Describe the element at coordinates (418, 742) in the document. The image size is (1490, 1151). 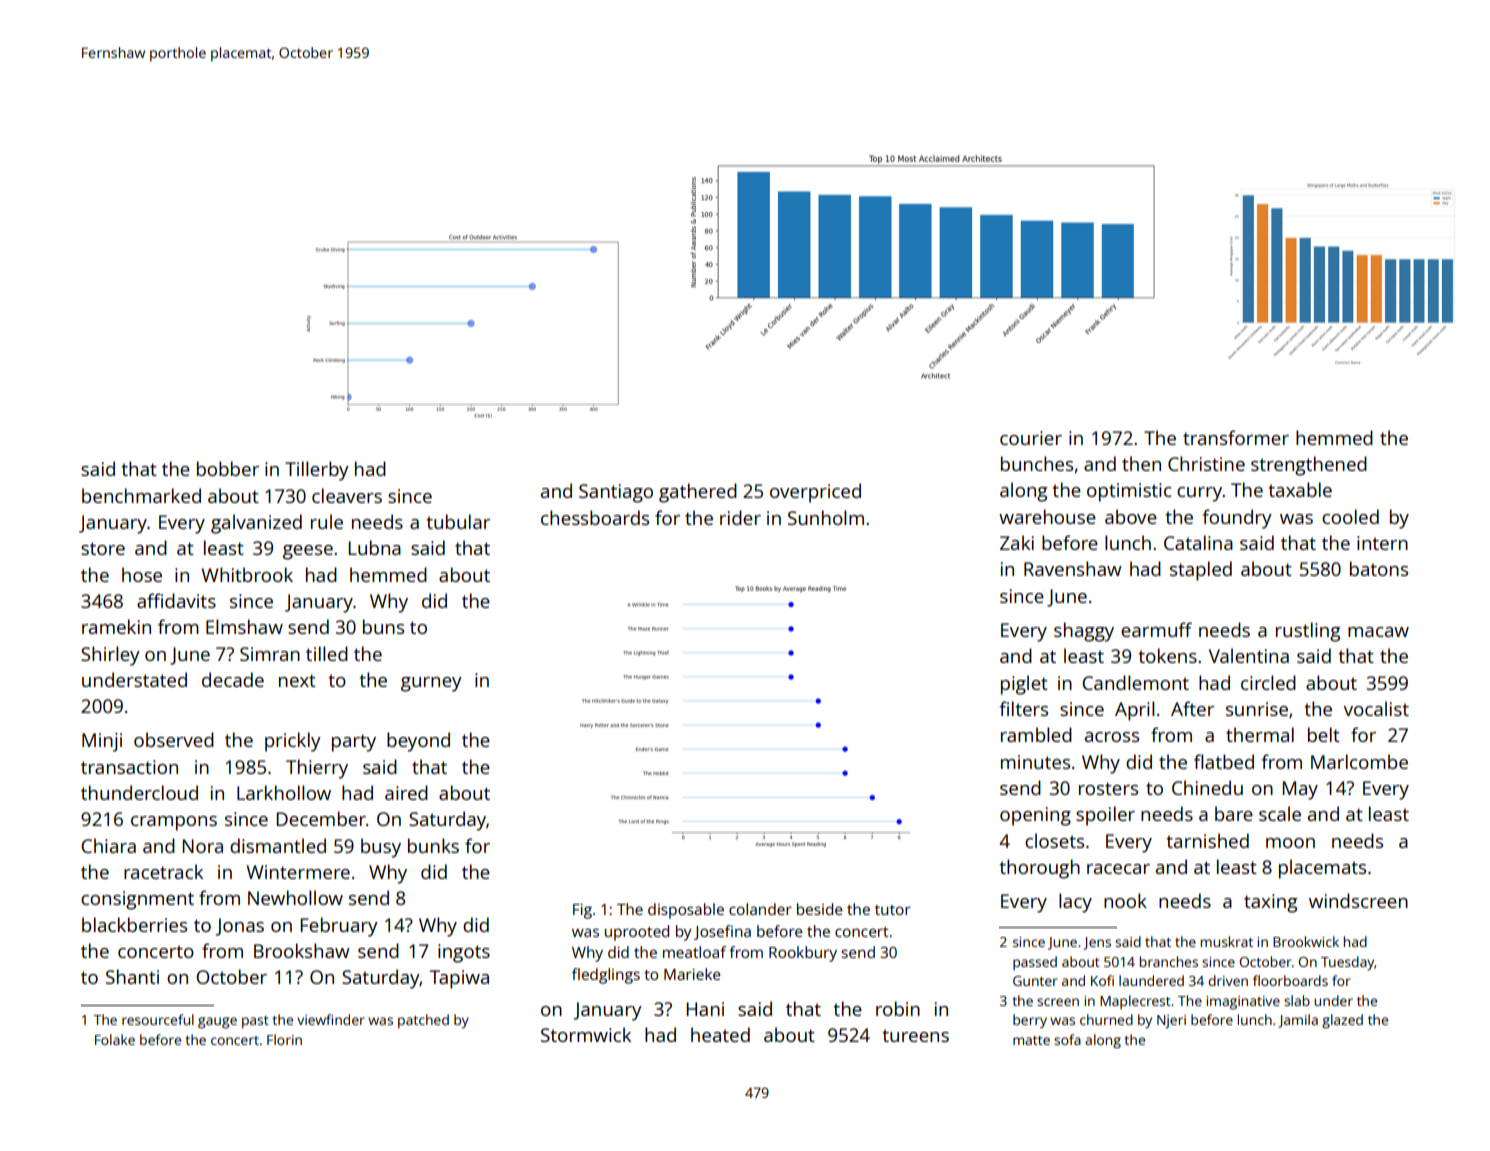
I see `beyond` at that location.
